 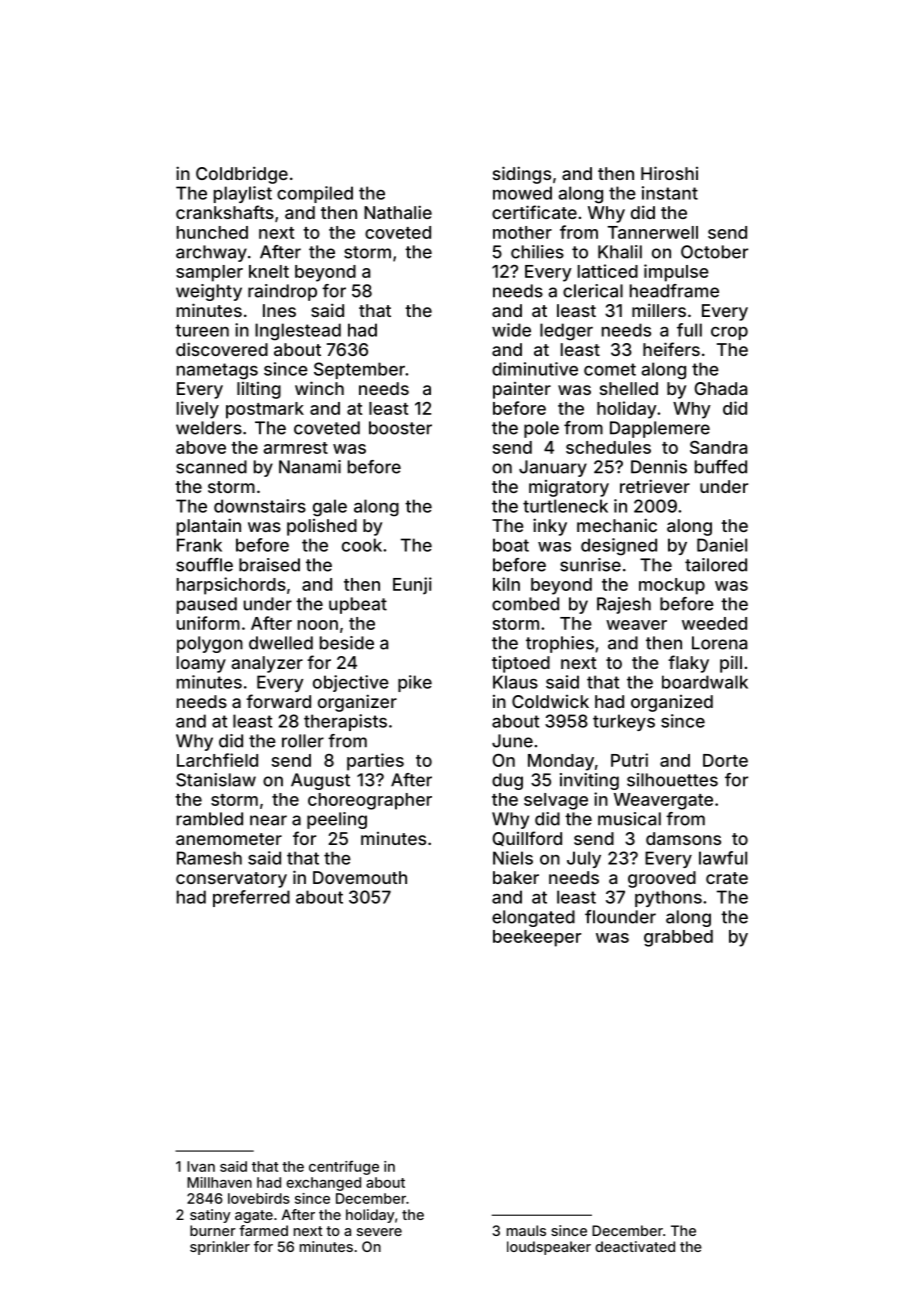 I want to click on Hiroshi, so click(x=669, y=173).
